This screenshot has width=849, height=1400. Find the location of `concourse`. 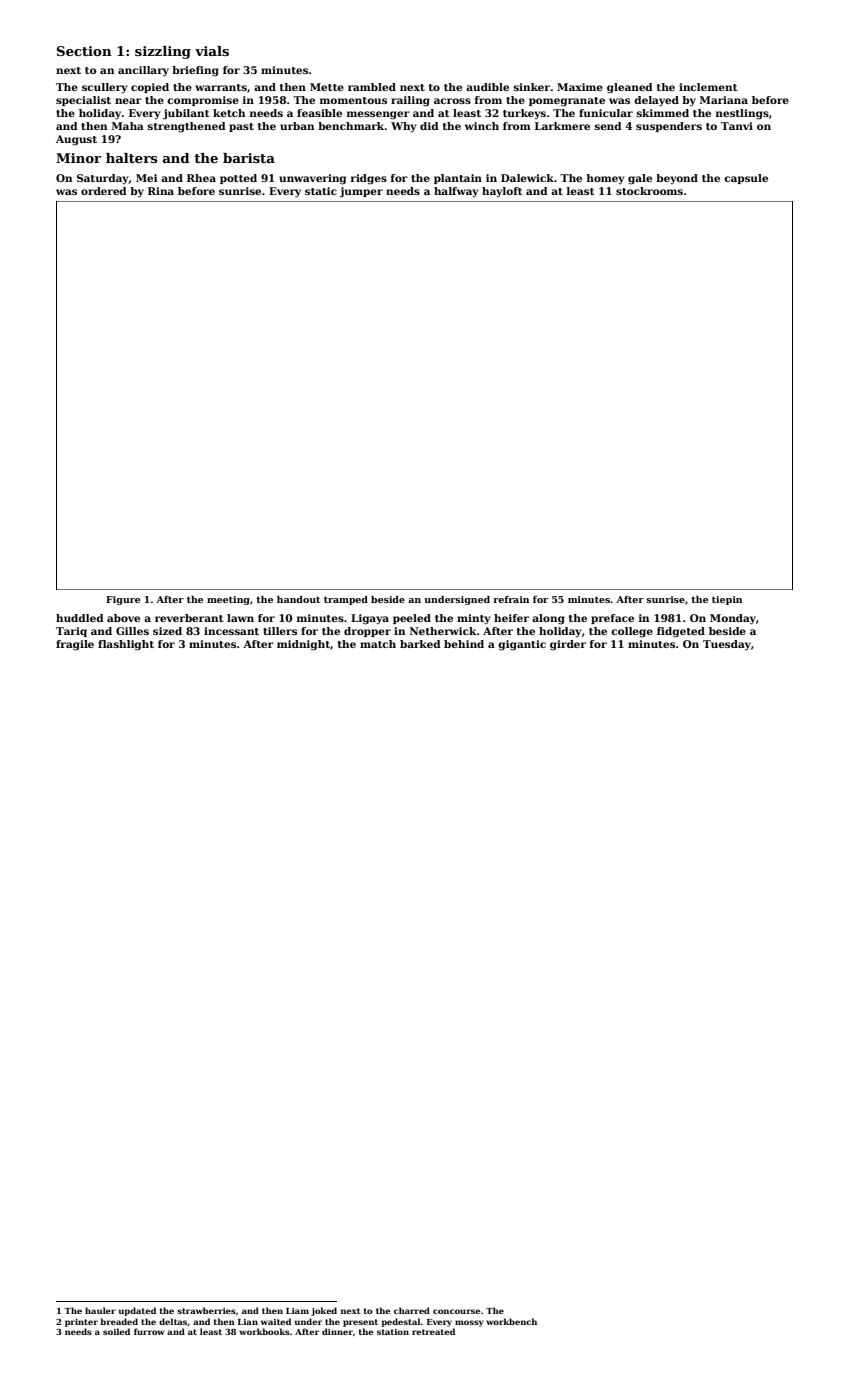

concourse is located at coordinates (457, 1311).
